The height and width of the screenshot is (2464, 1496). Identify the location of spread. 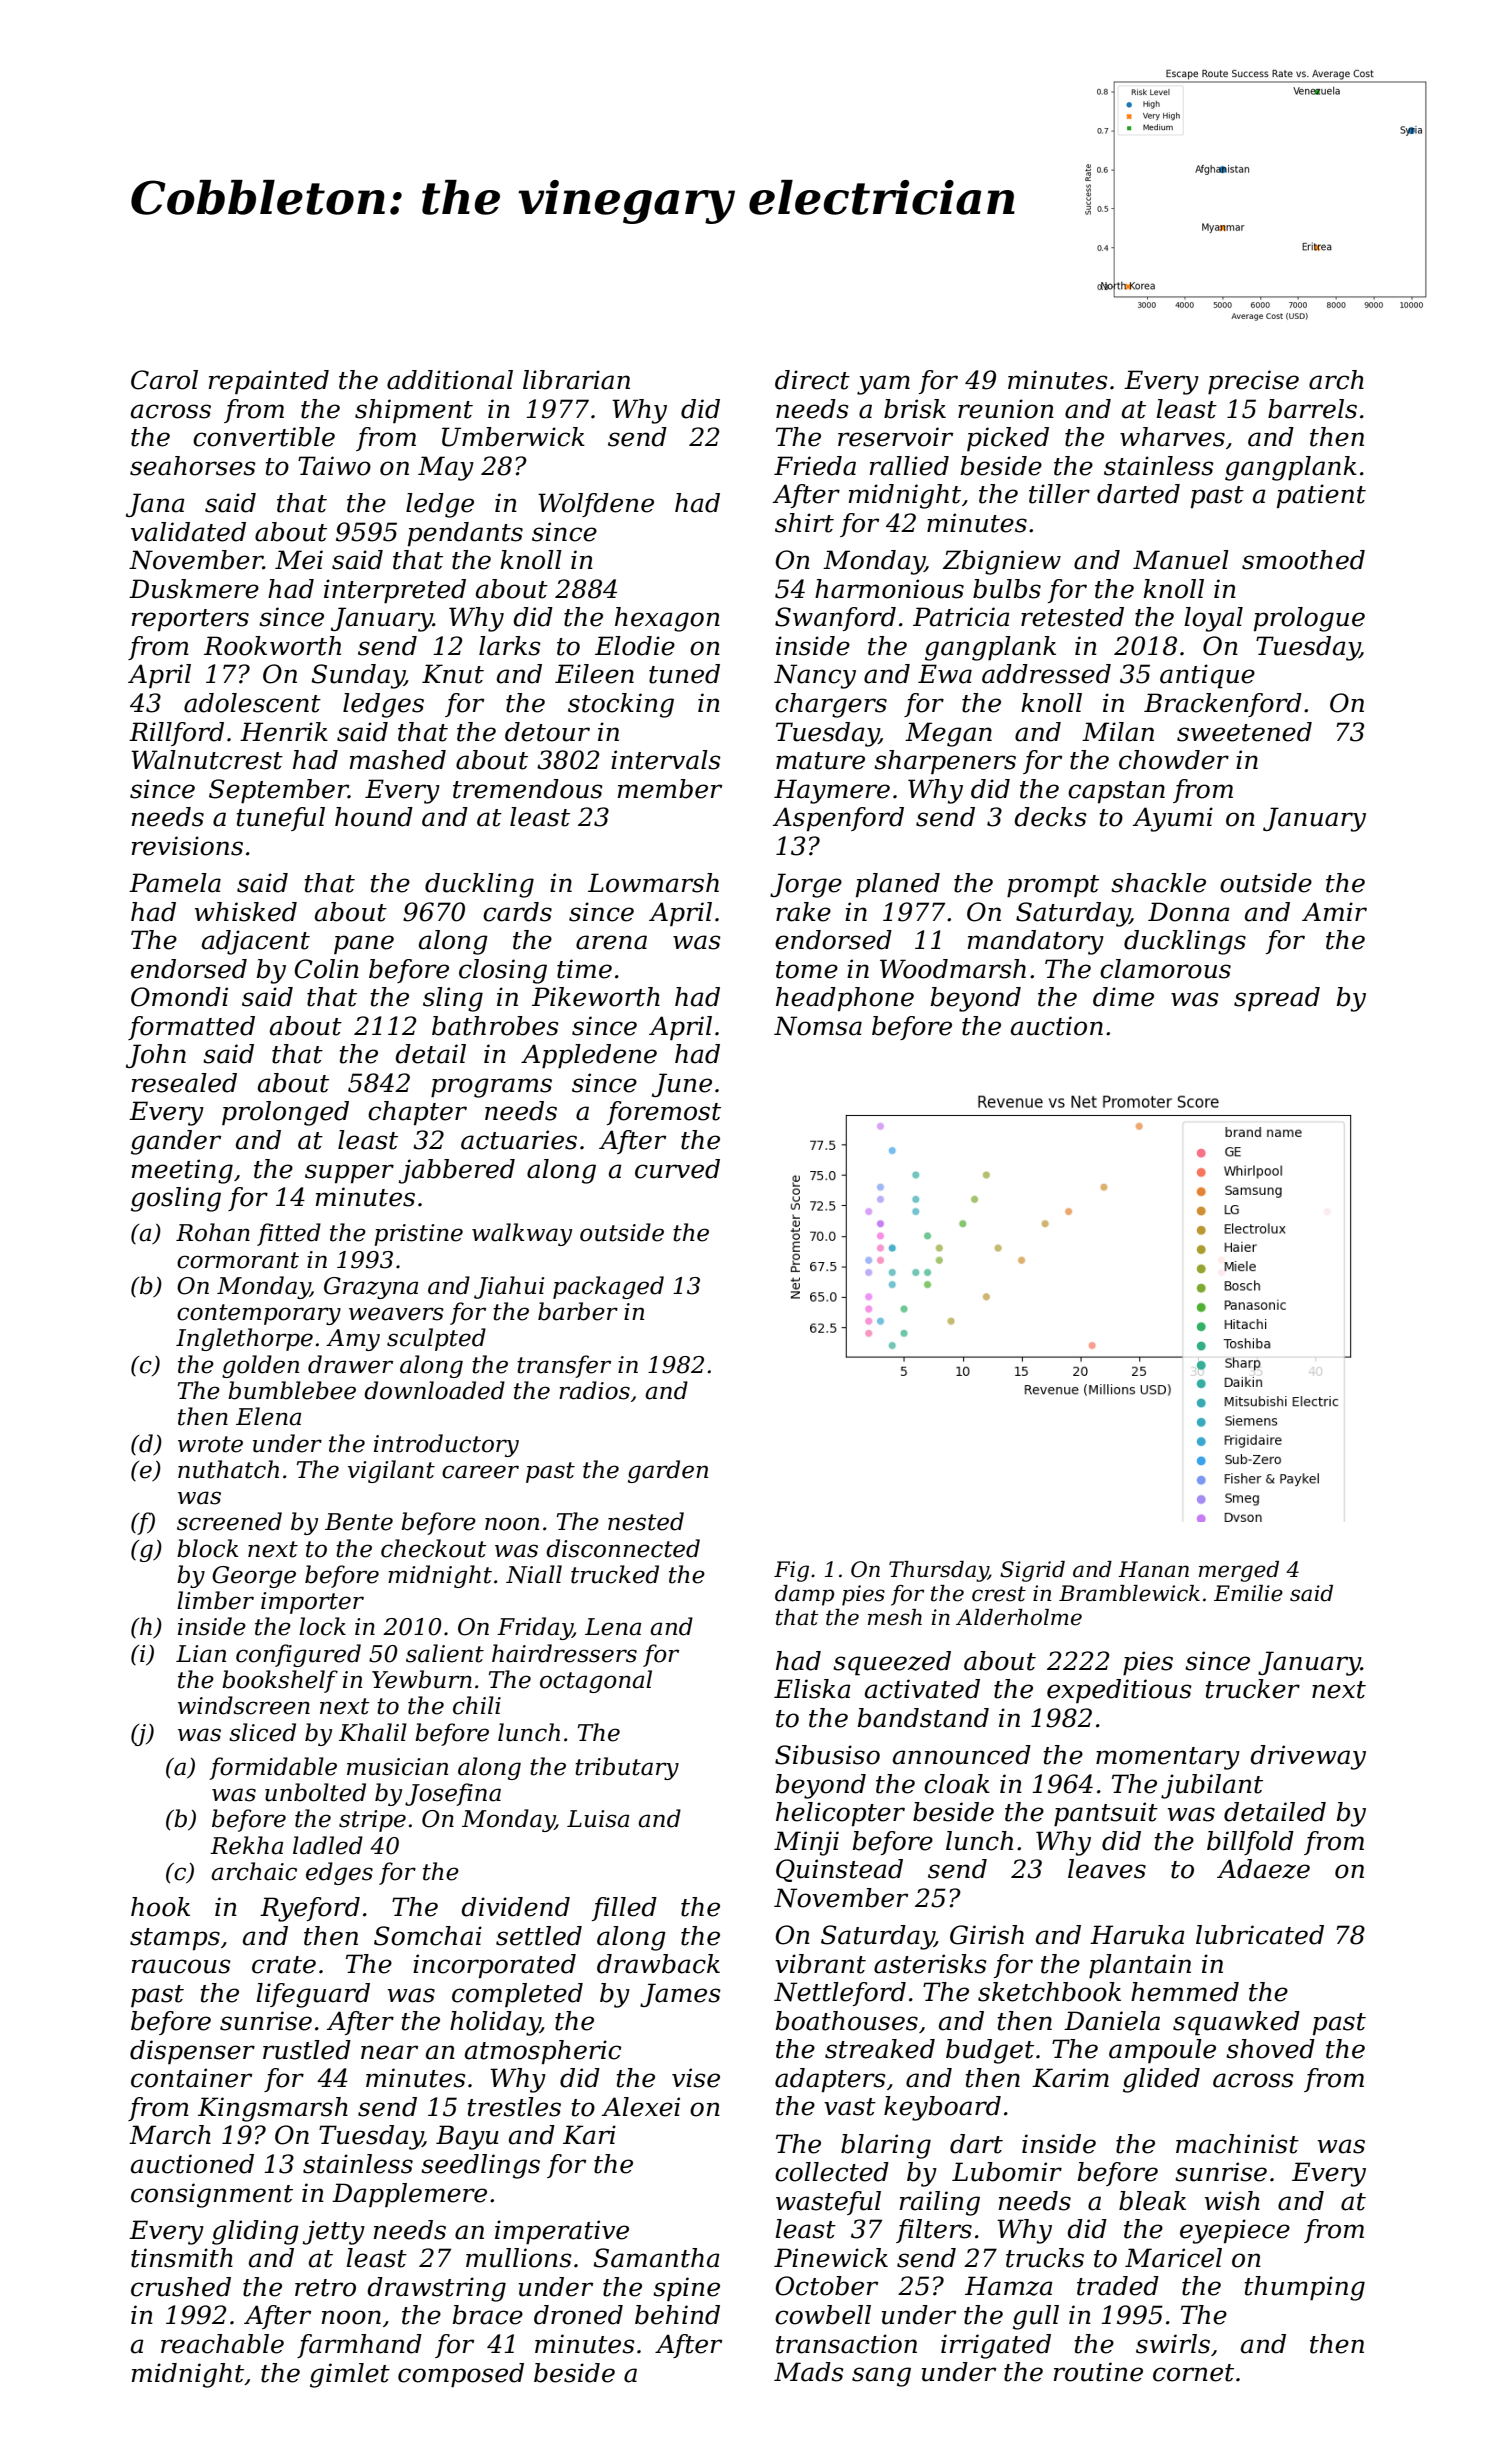
(1277, 999).
